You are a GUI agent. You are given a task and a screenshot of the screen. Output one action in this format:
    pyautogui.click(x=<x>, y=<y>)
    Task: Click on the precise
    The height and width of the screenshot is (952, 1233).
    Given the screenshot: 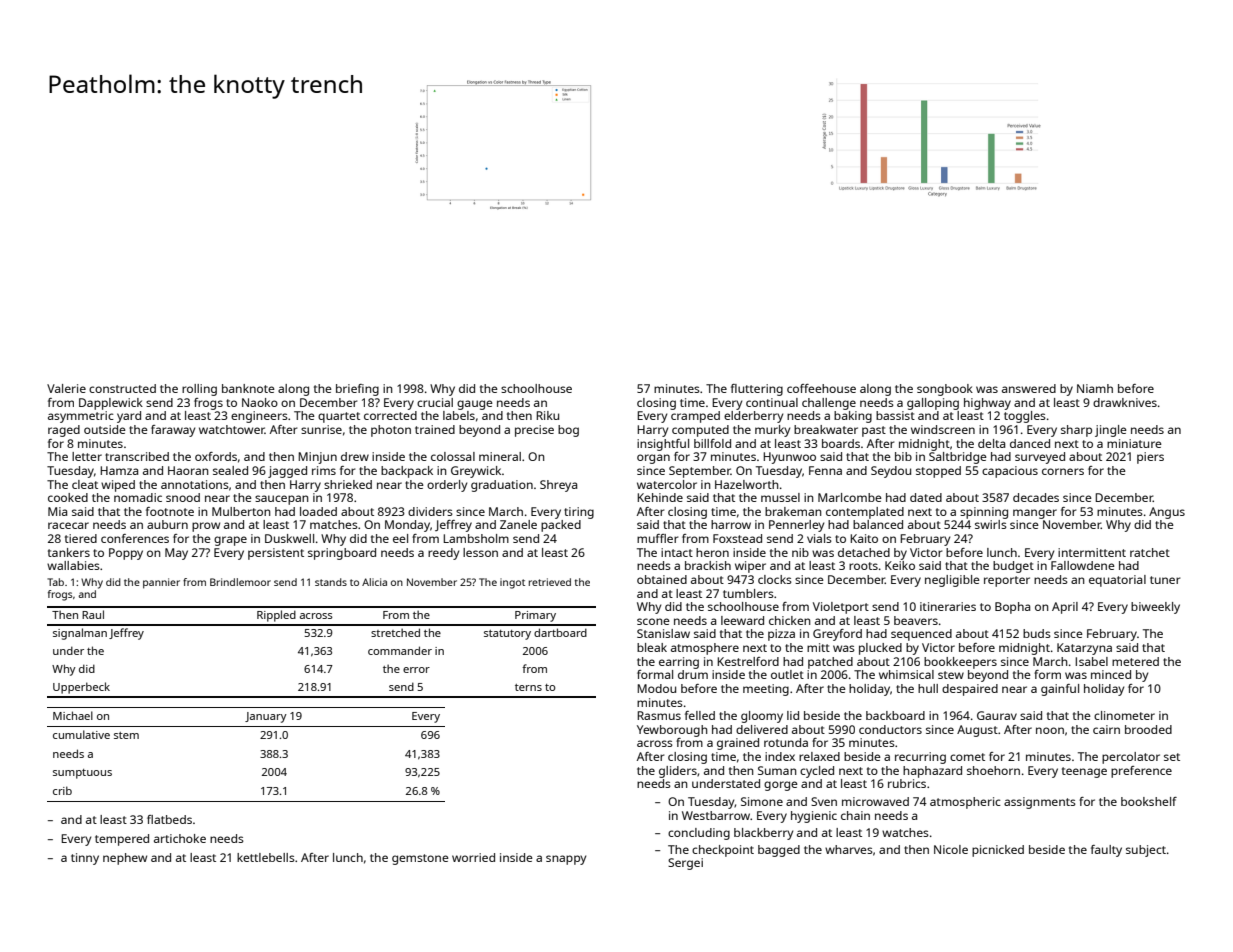 What is the action you would take?
    pyautogui.click(x=534, y=431)
